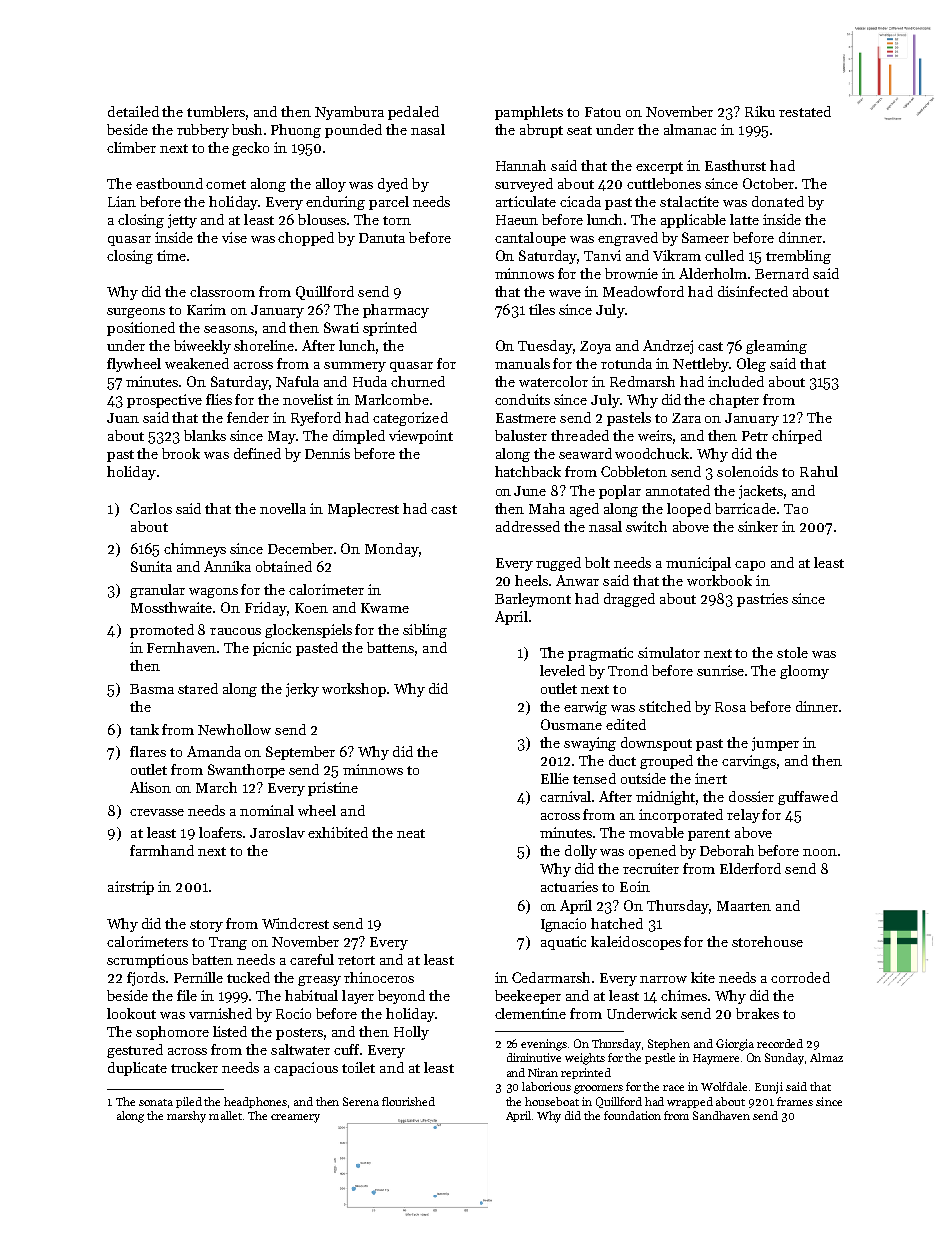  What do you see at coordinates (181, 647) in the document?
I see `Fernhaven` at bounding box center [181, 647].
